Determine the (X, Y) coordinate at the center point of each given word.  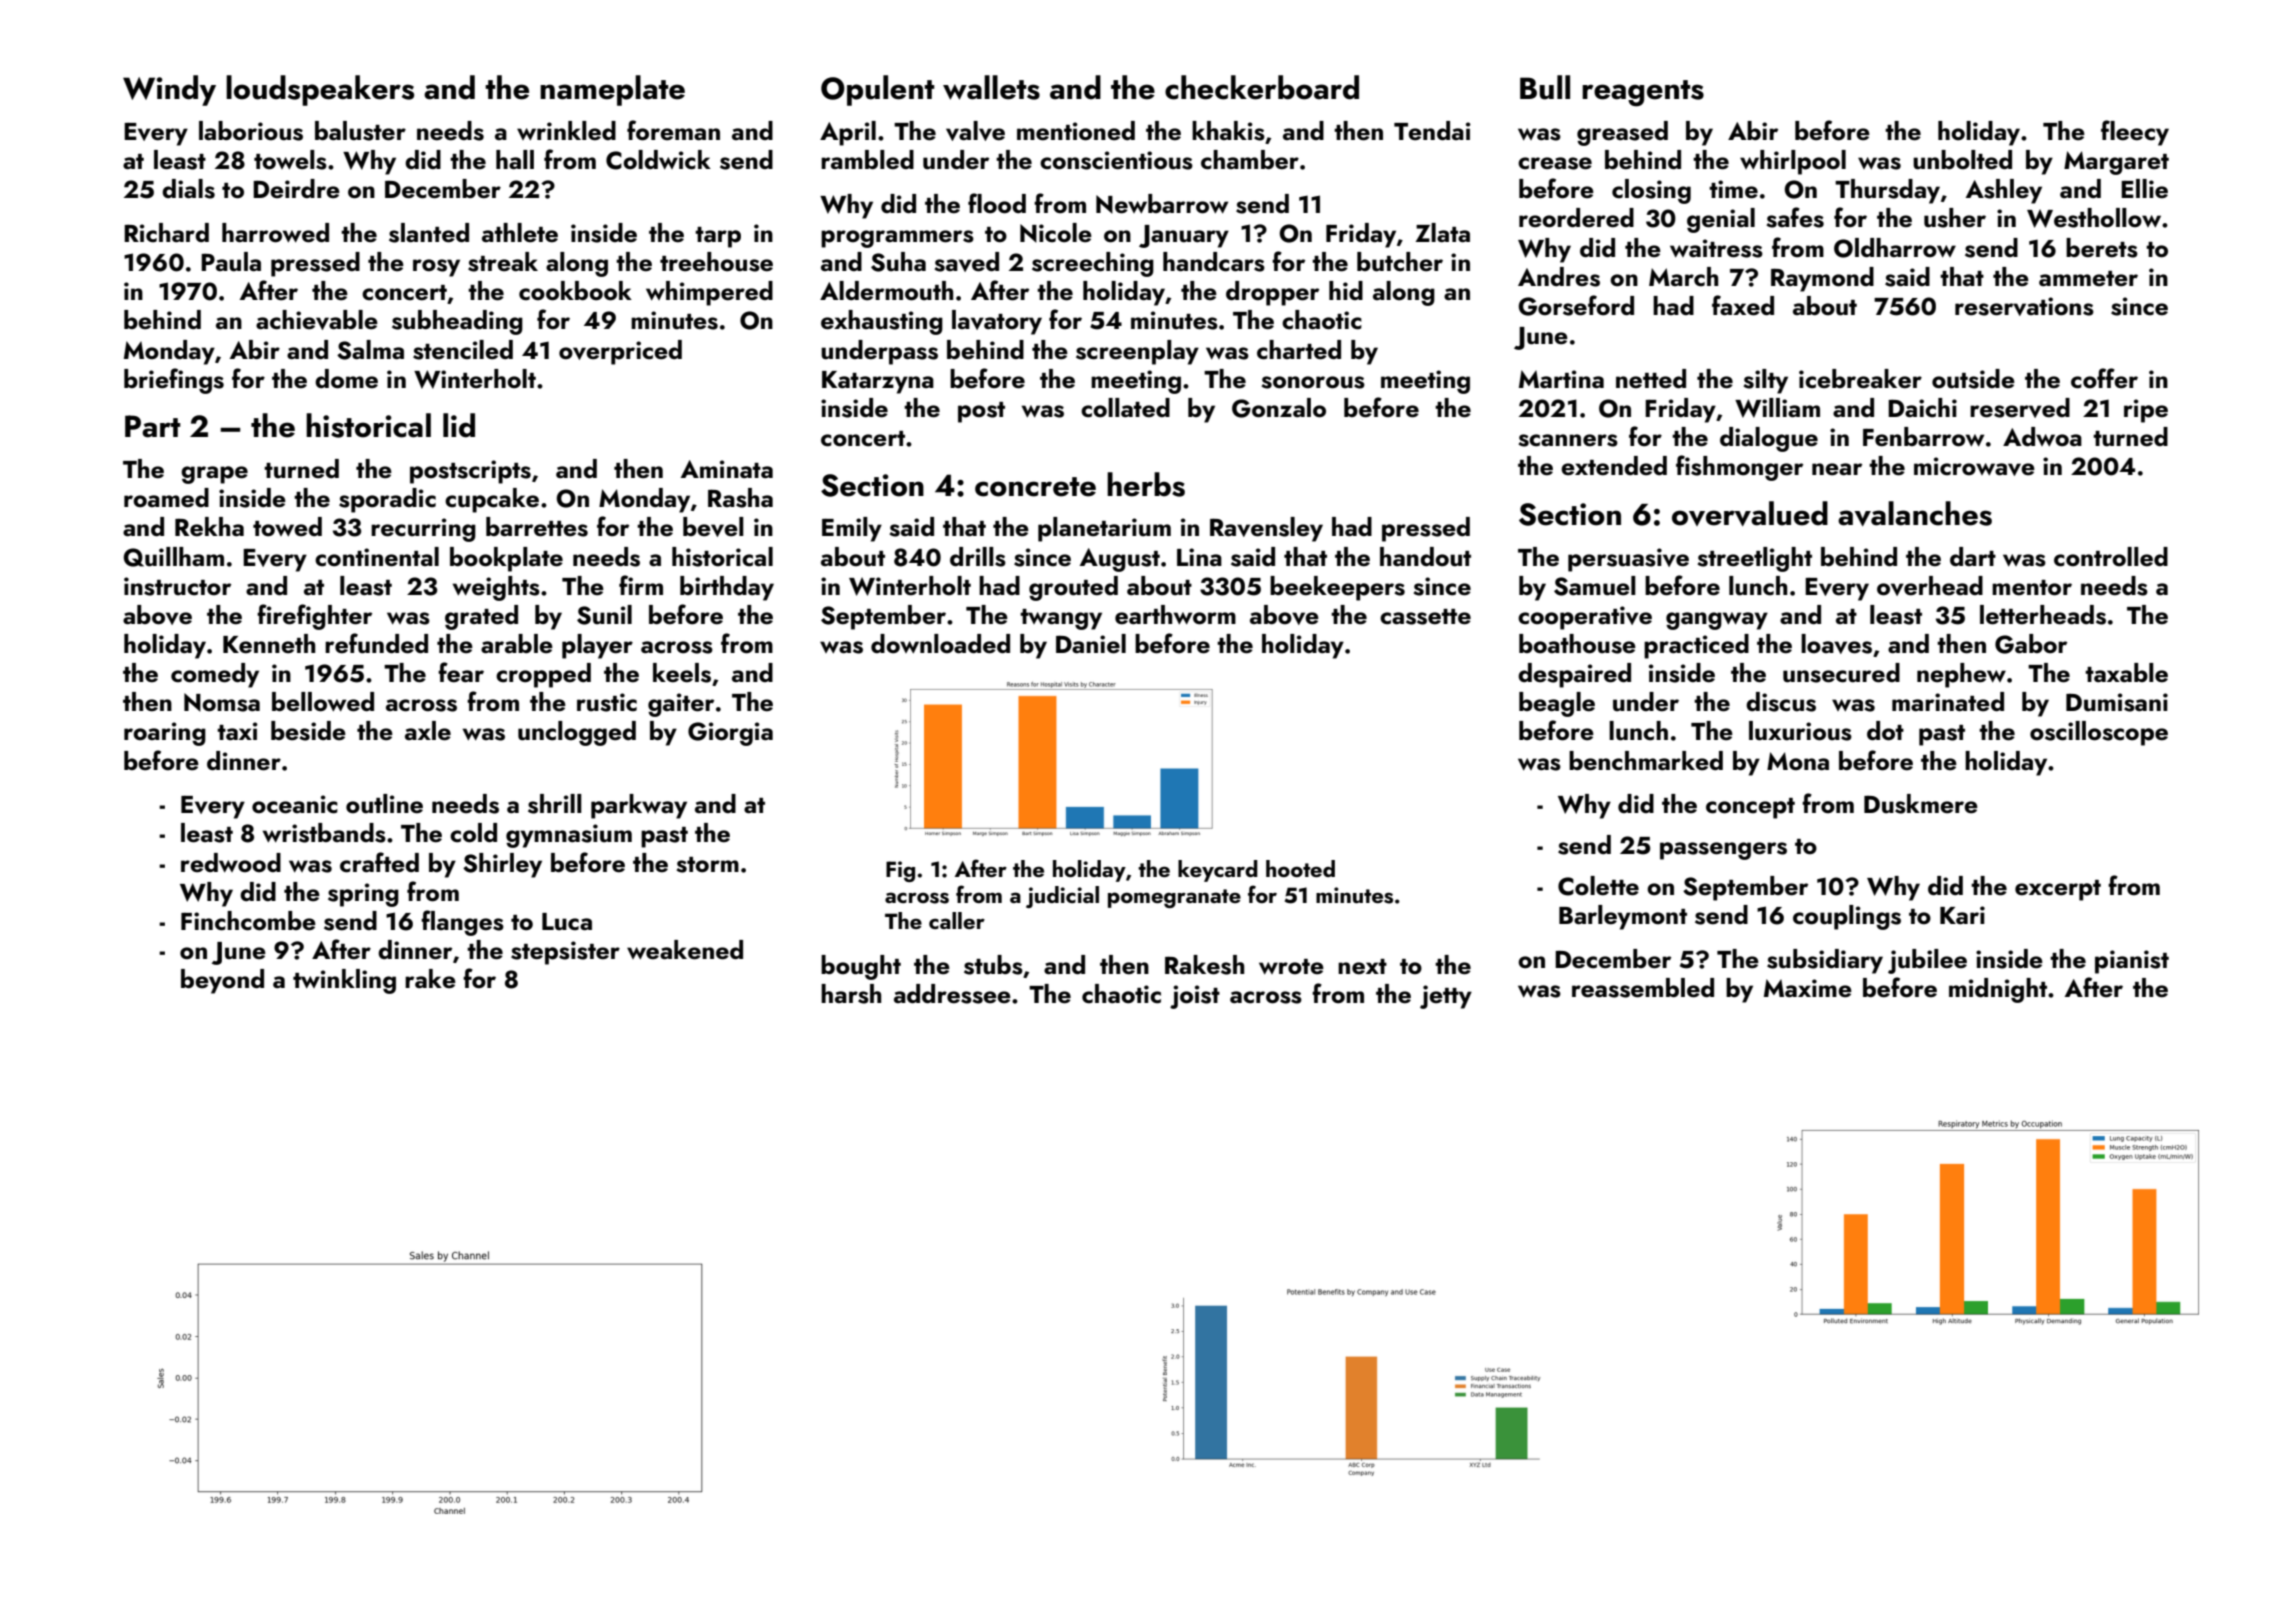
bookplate (506, 559)
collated (1125, 408)
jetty (1446, 997)
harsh (851, 994)
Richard (166, 233)
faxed (1743, 305)
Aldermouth (886, 291)
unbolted (1962, 160)
